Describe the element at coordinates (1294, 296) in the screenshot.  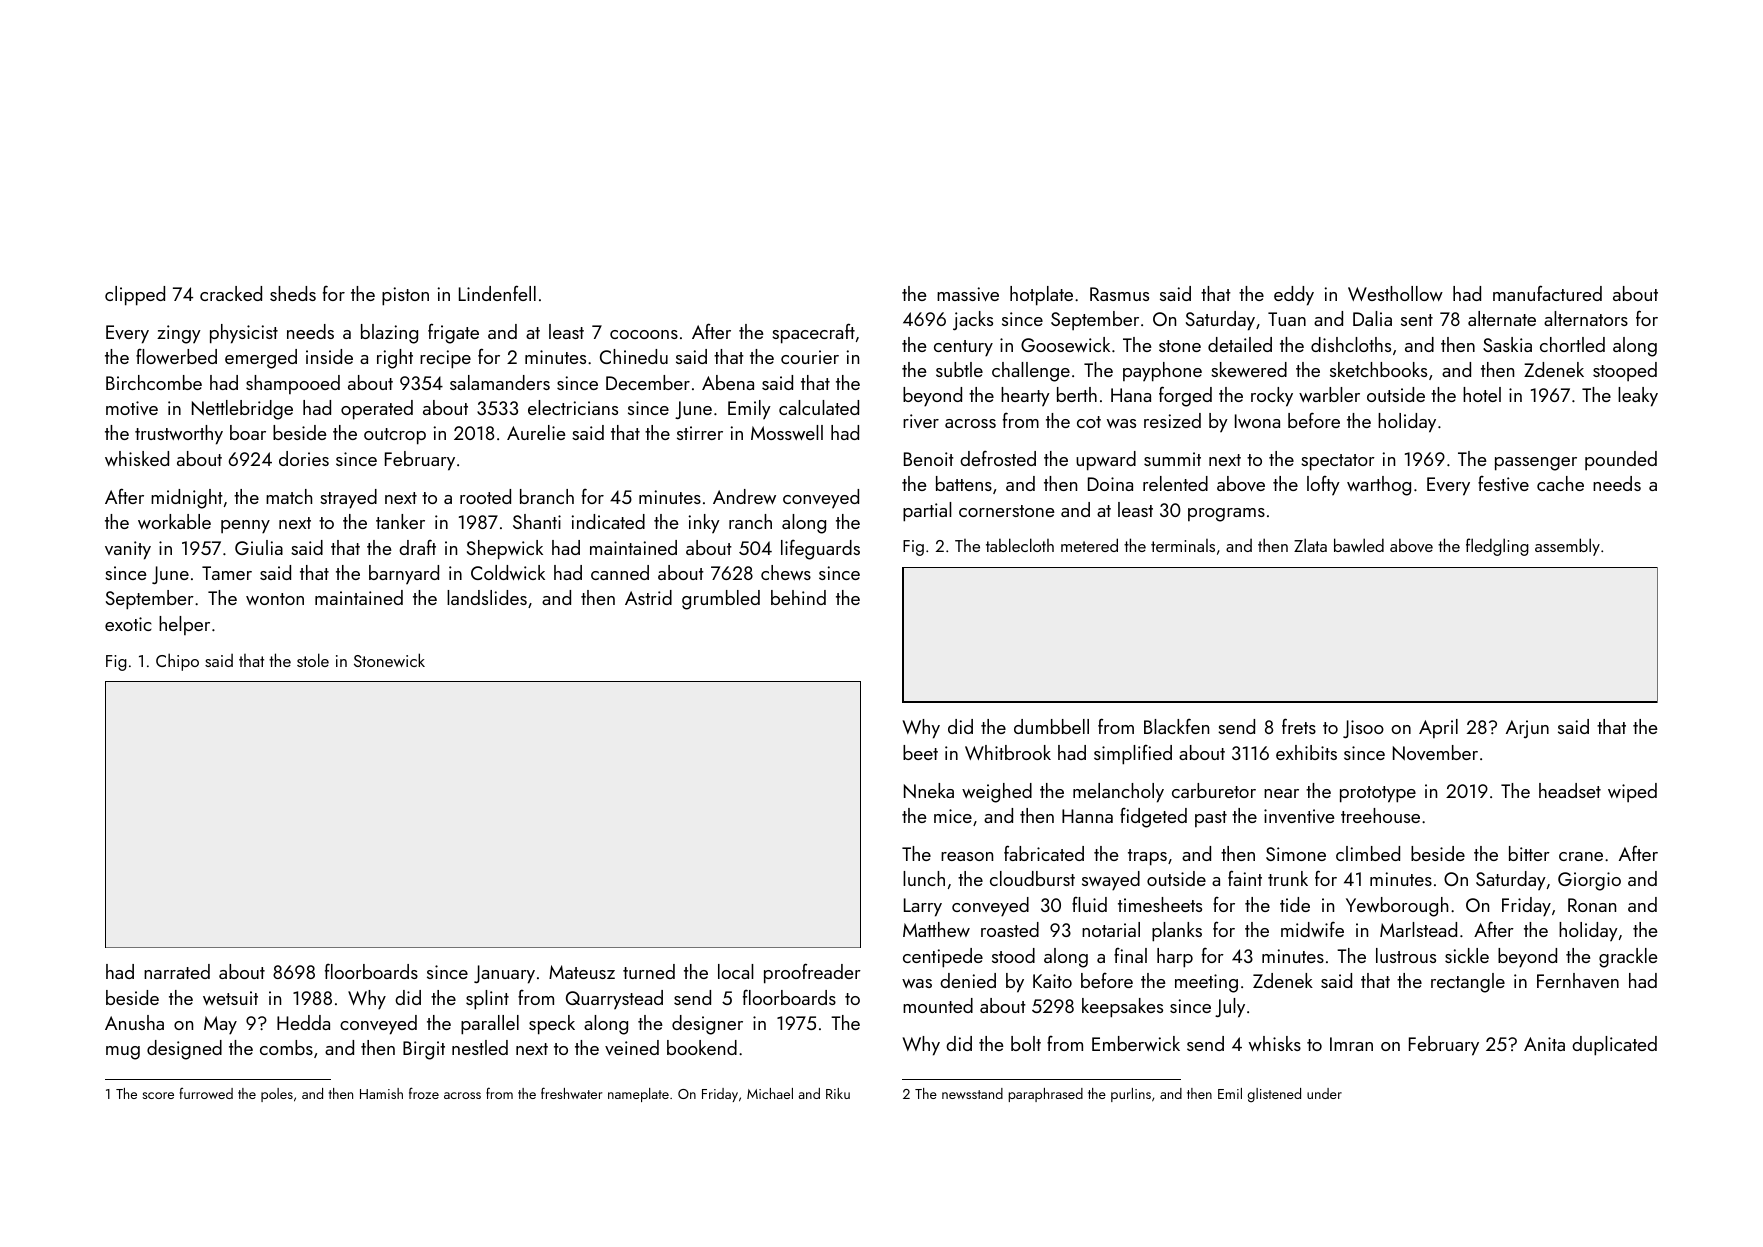
I see `eddy` at that location.
